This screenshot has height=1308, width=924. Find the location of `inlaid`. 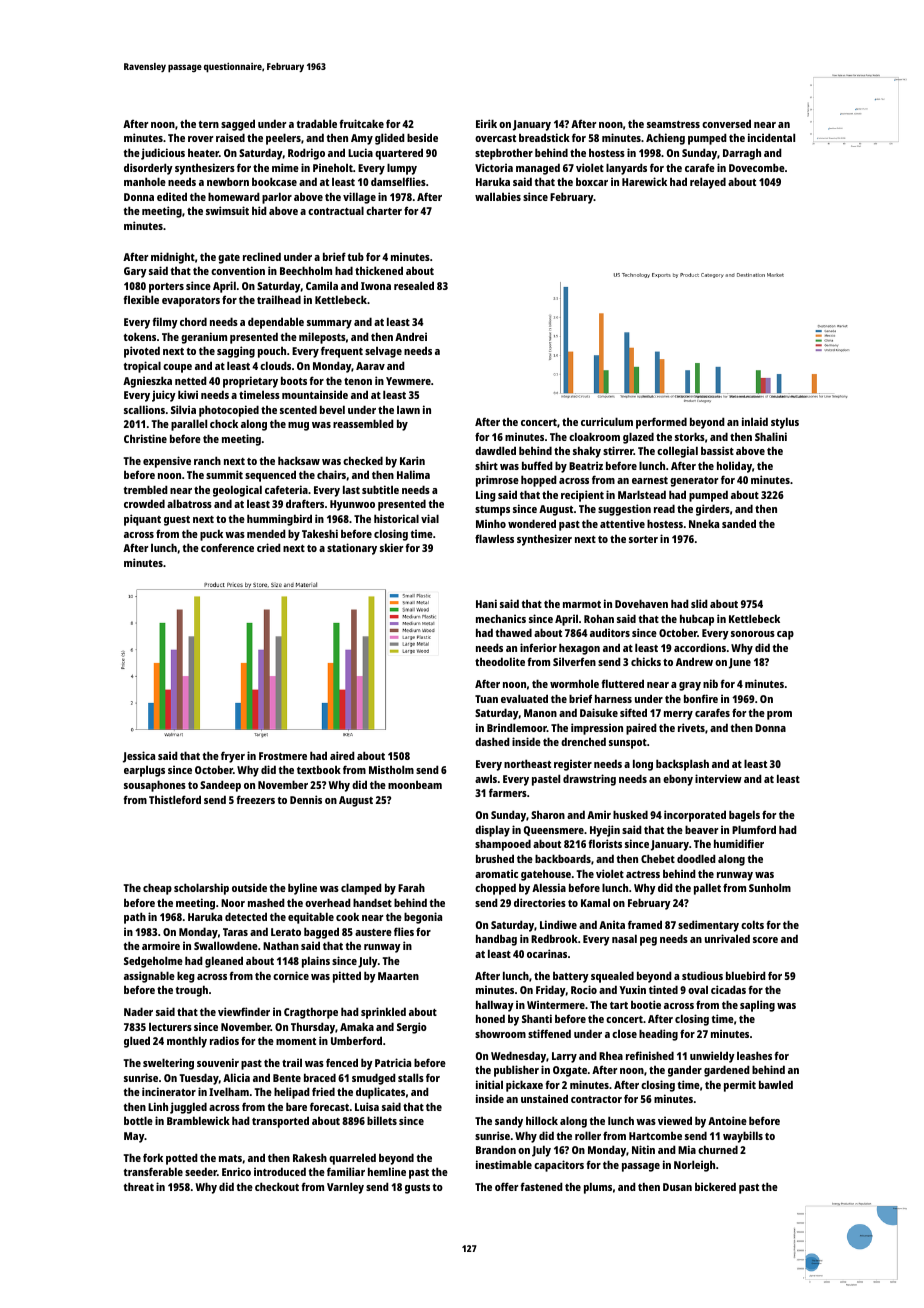

inlaid is located at coordinates (755, 421).
